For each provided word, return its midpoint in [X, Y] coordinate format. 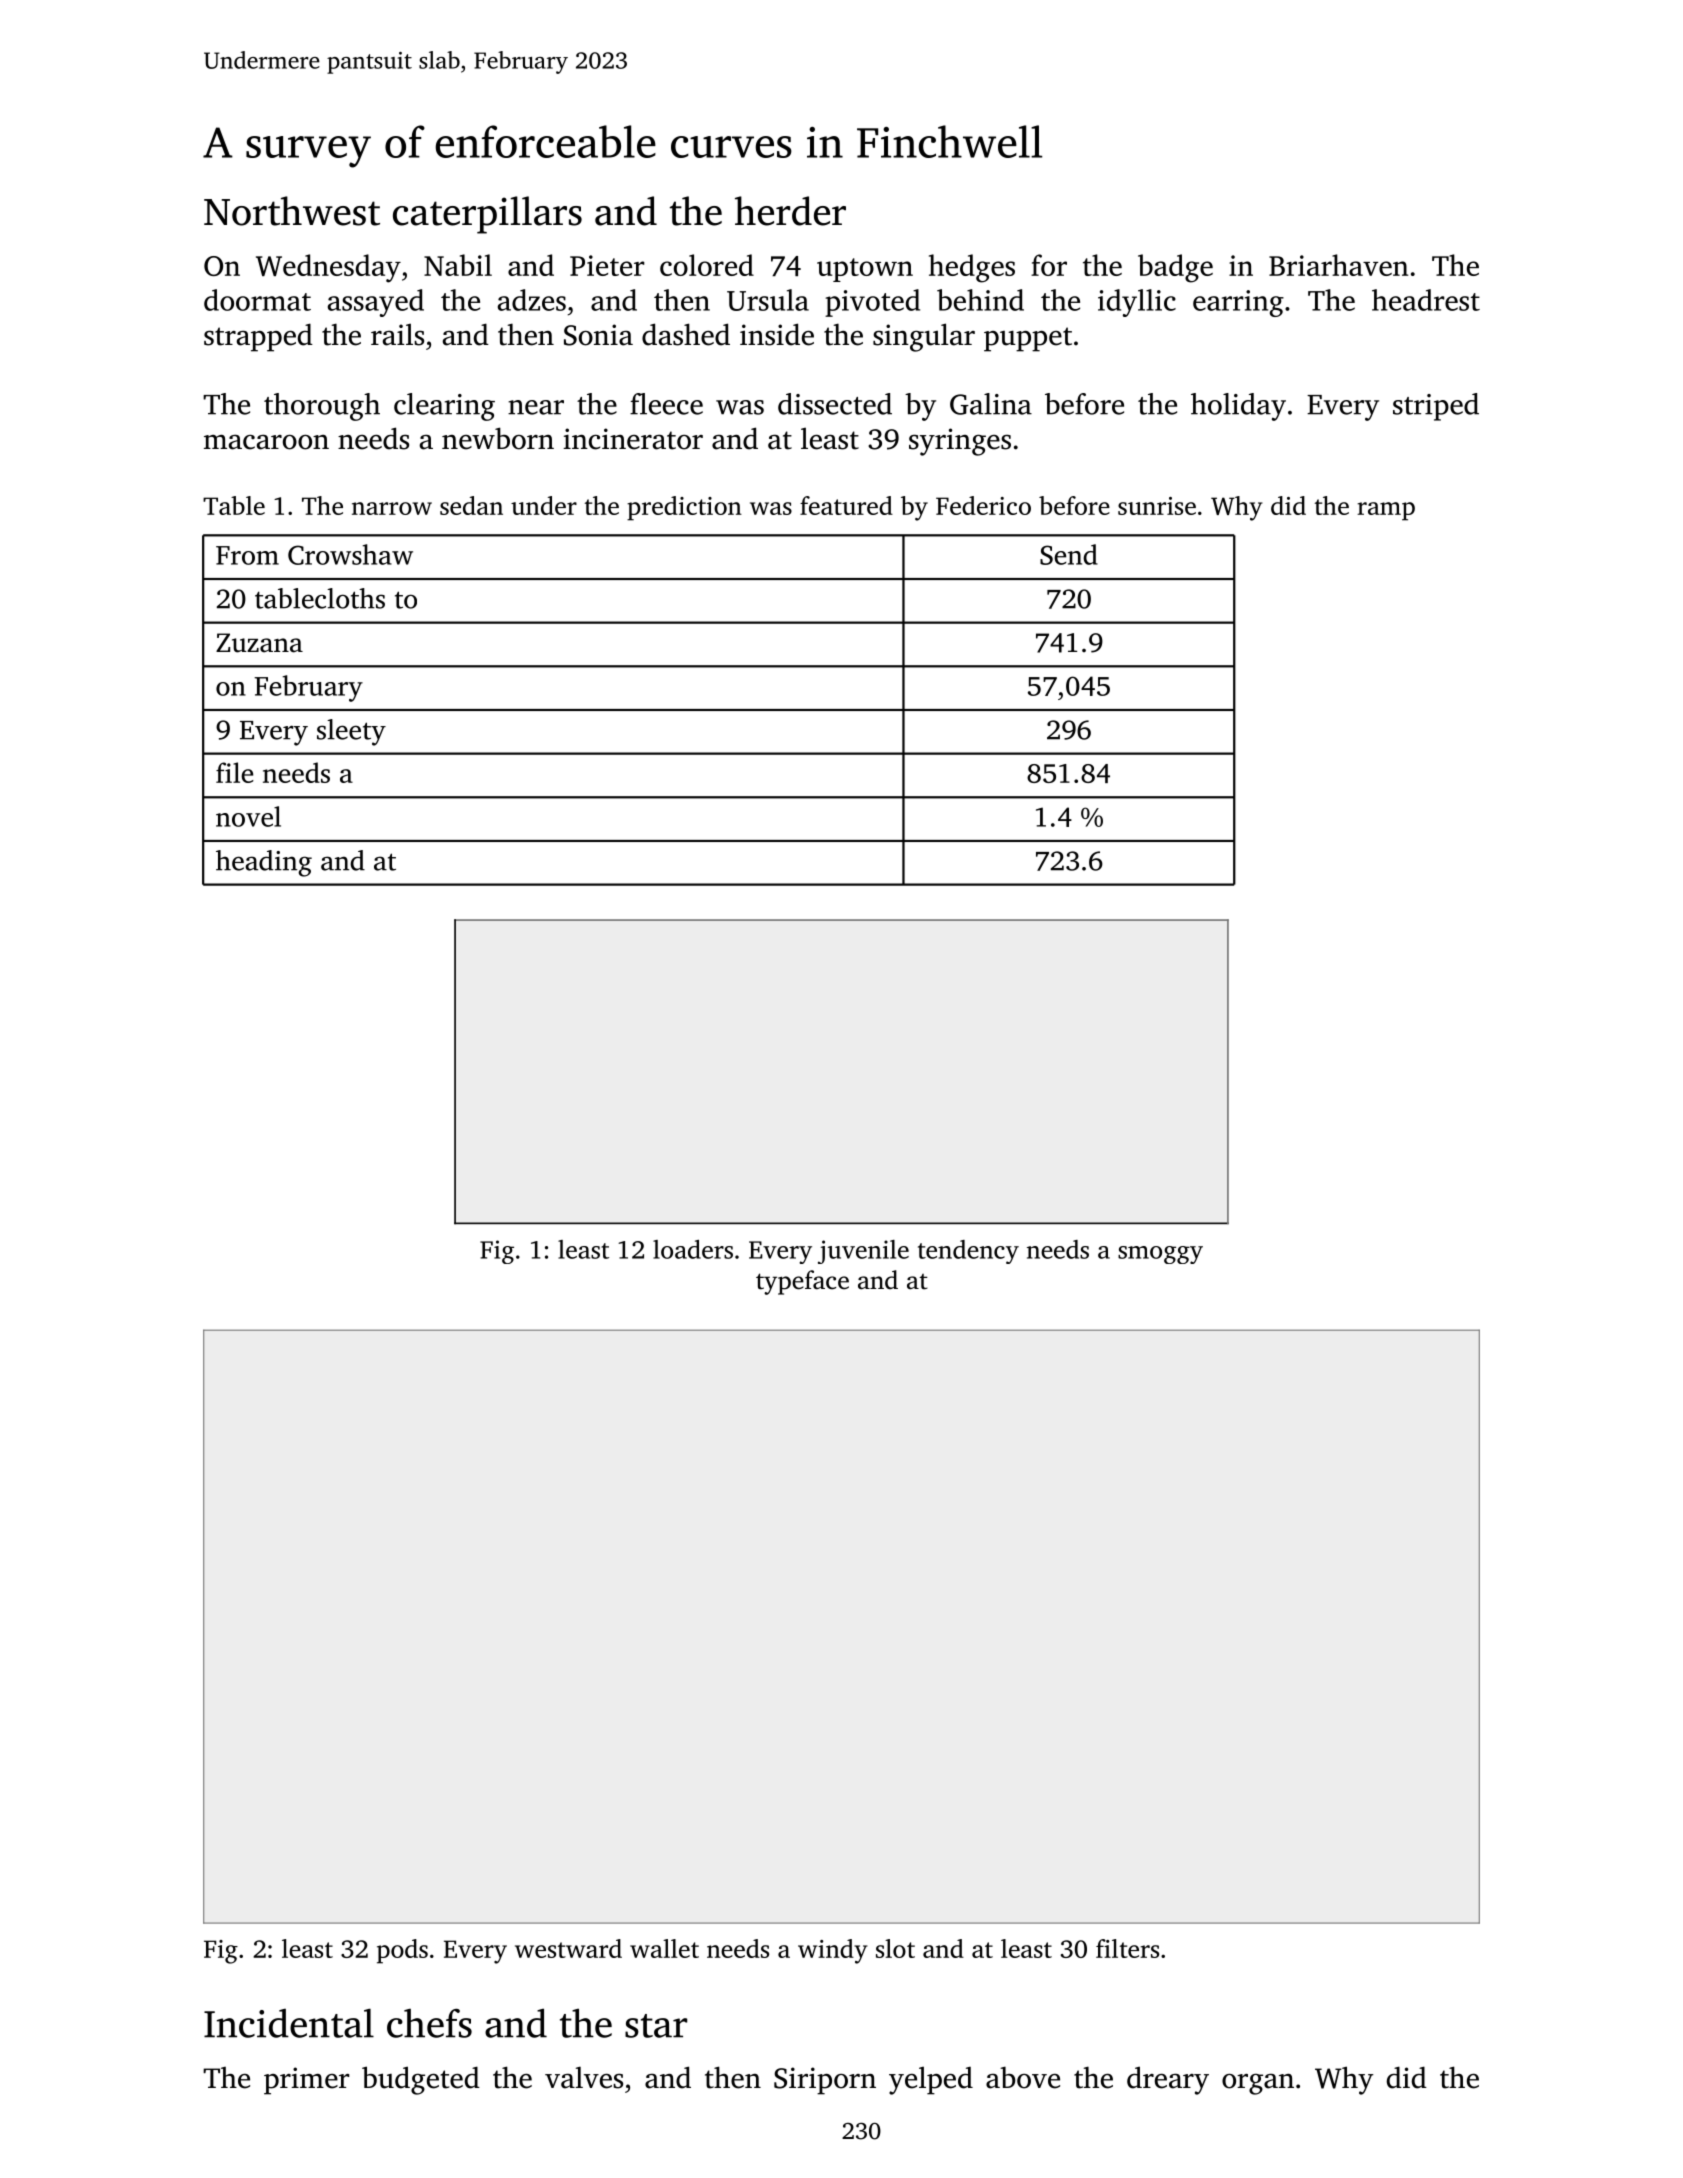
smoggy [1160, 1255]
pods [402, 1951]
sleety [351, 732]
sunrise [1157, 506]
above [1023, 2077]
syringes [960, 442]
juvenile [863, 1252]
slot [895, 1948]
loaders [693, 1249]
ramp [1386, 511]
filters [1127, 1948]
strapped [258, 337]
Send [1069, 554]
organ [1258, 2084]
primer [307, 2081]
